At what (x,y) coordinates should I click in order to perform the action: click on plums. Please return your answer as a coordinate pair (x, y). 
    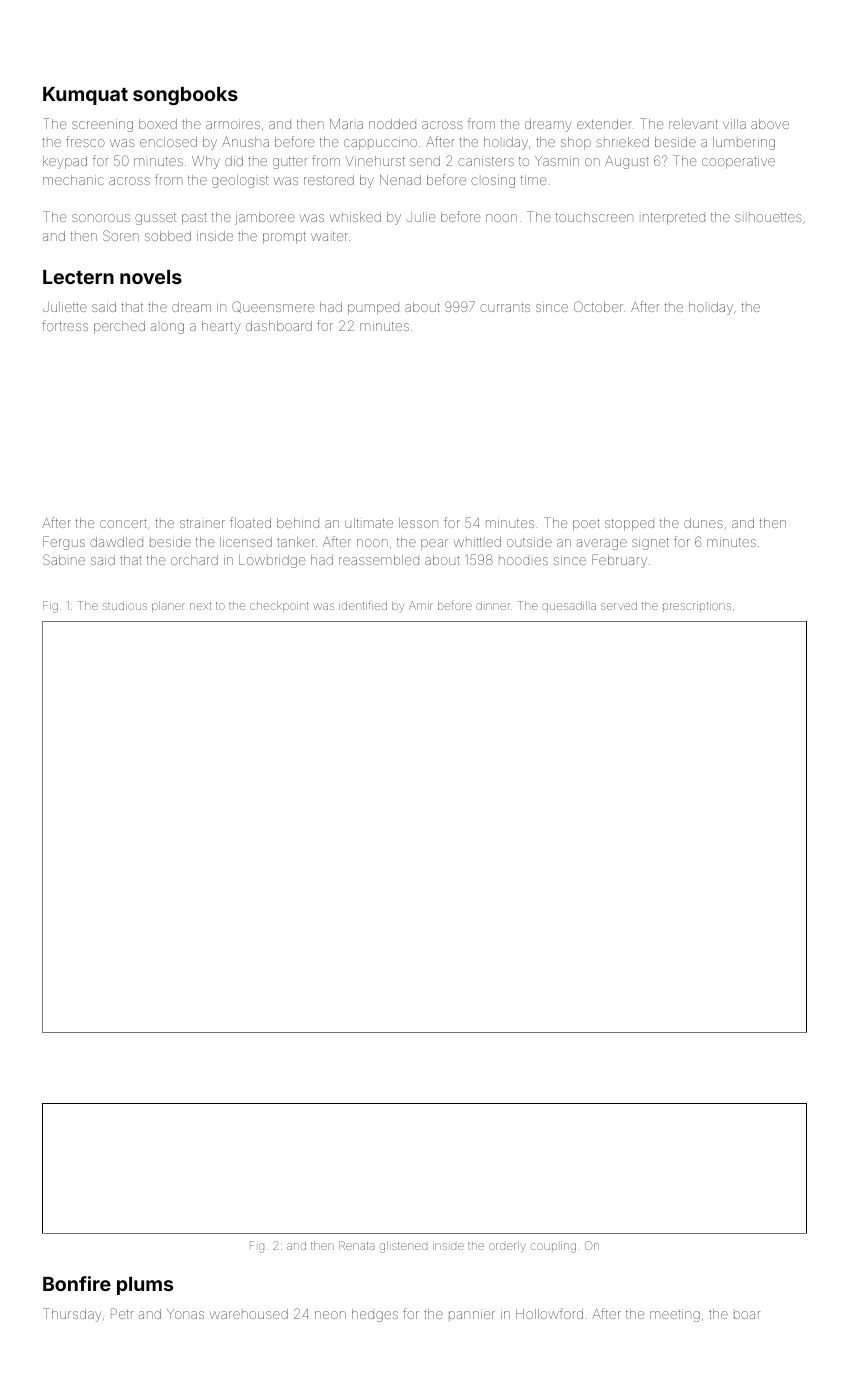
    Looking at the image, I should click on (145, 1286).
